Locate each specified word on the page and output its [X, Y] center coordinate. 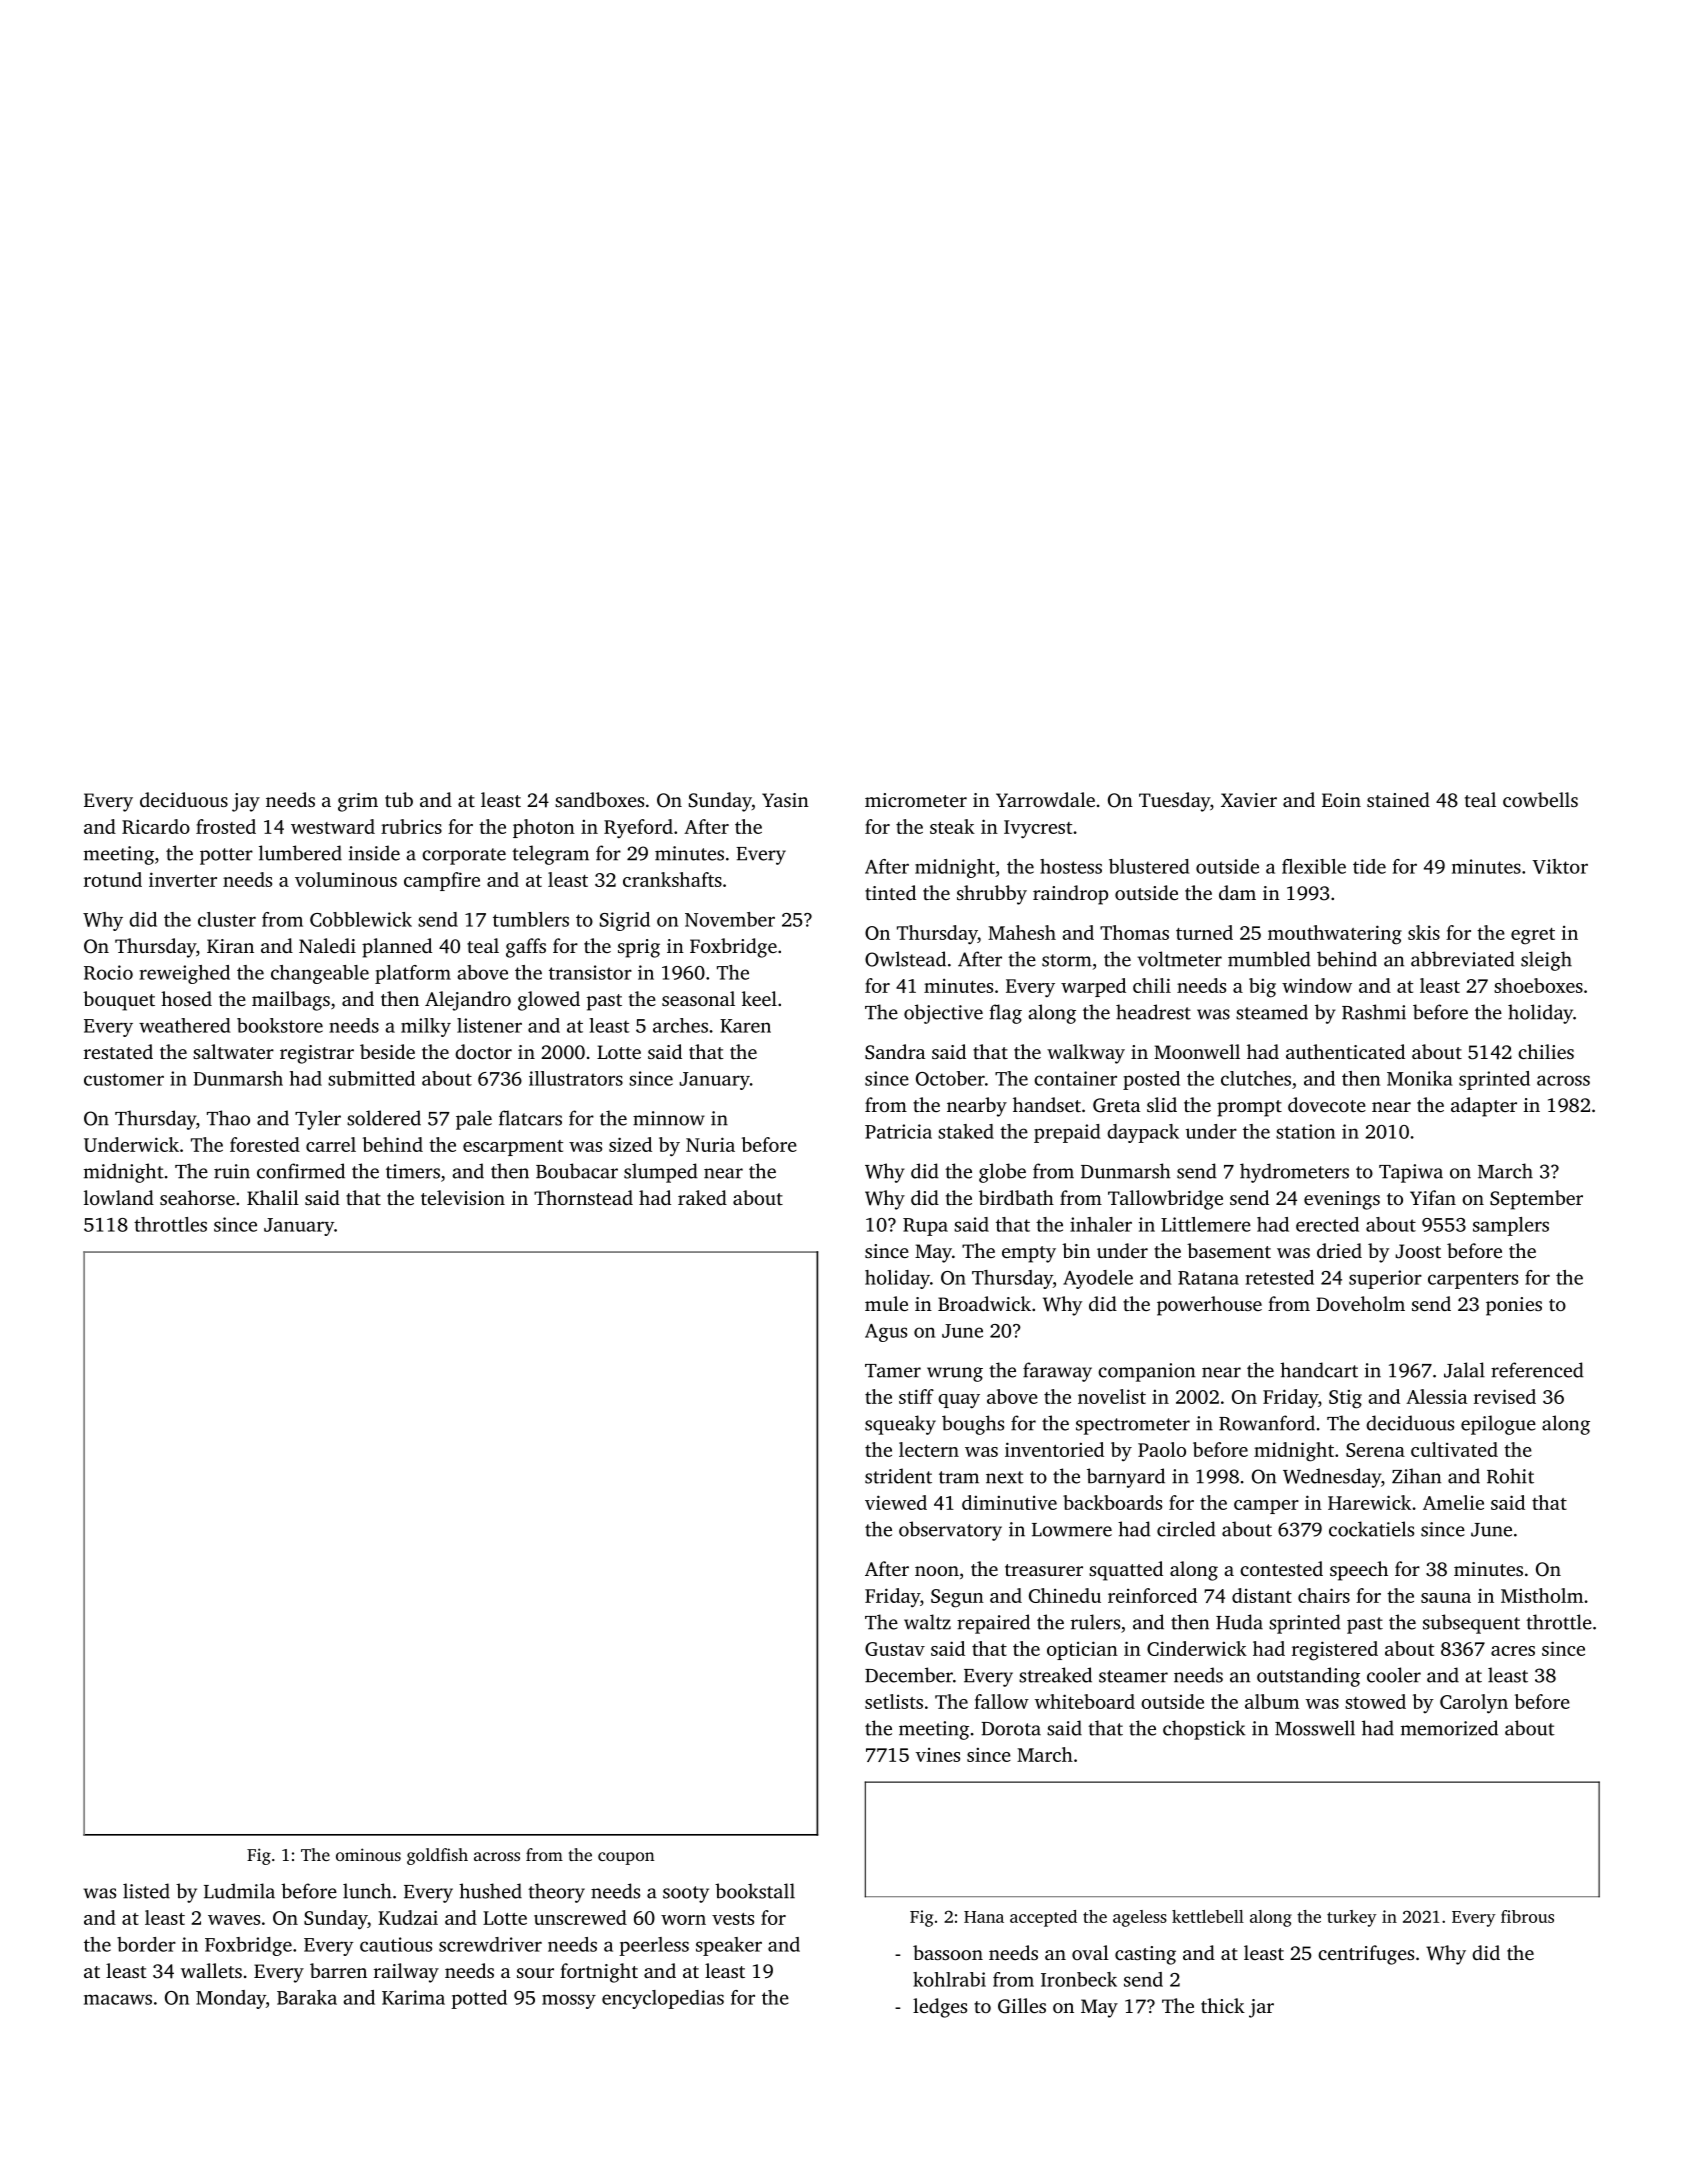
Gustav [895, 1649]
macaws [118, 1999]
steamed [1272, 1012]
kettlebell [1208, 1916]
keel [759, 998]
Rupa [925, 1227]
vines [938, 1755]
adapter [1484, 1107]
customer [124, 1079]
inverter [183, 879]
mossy [569, 2001]
